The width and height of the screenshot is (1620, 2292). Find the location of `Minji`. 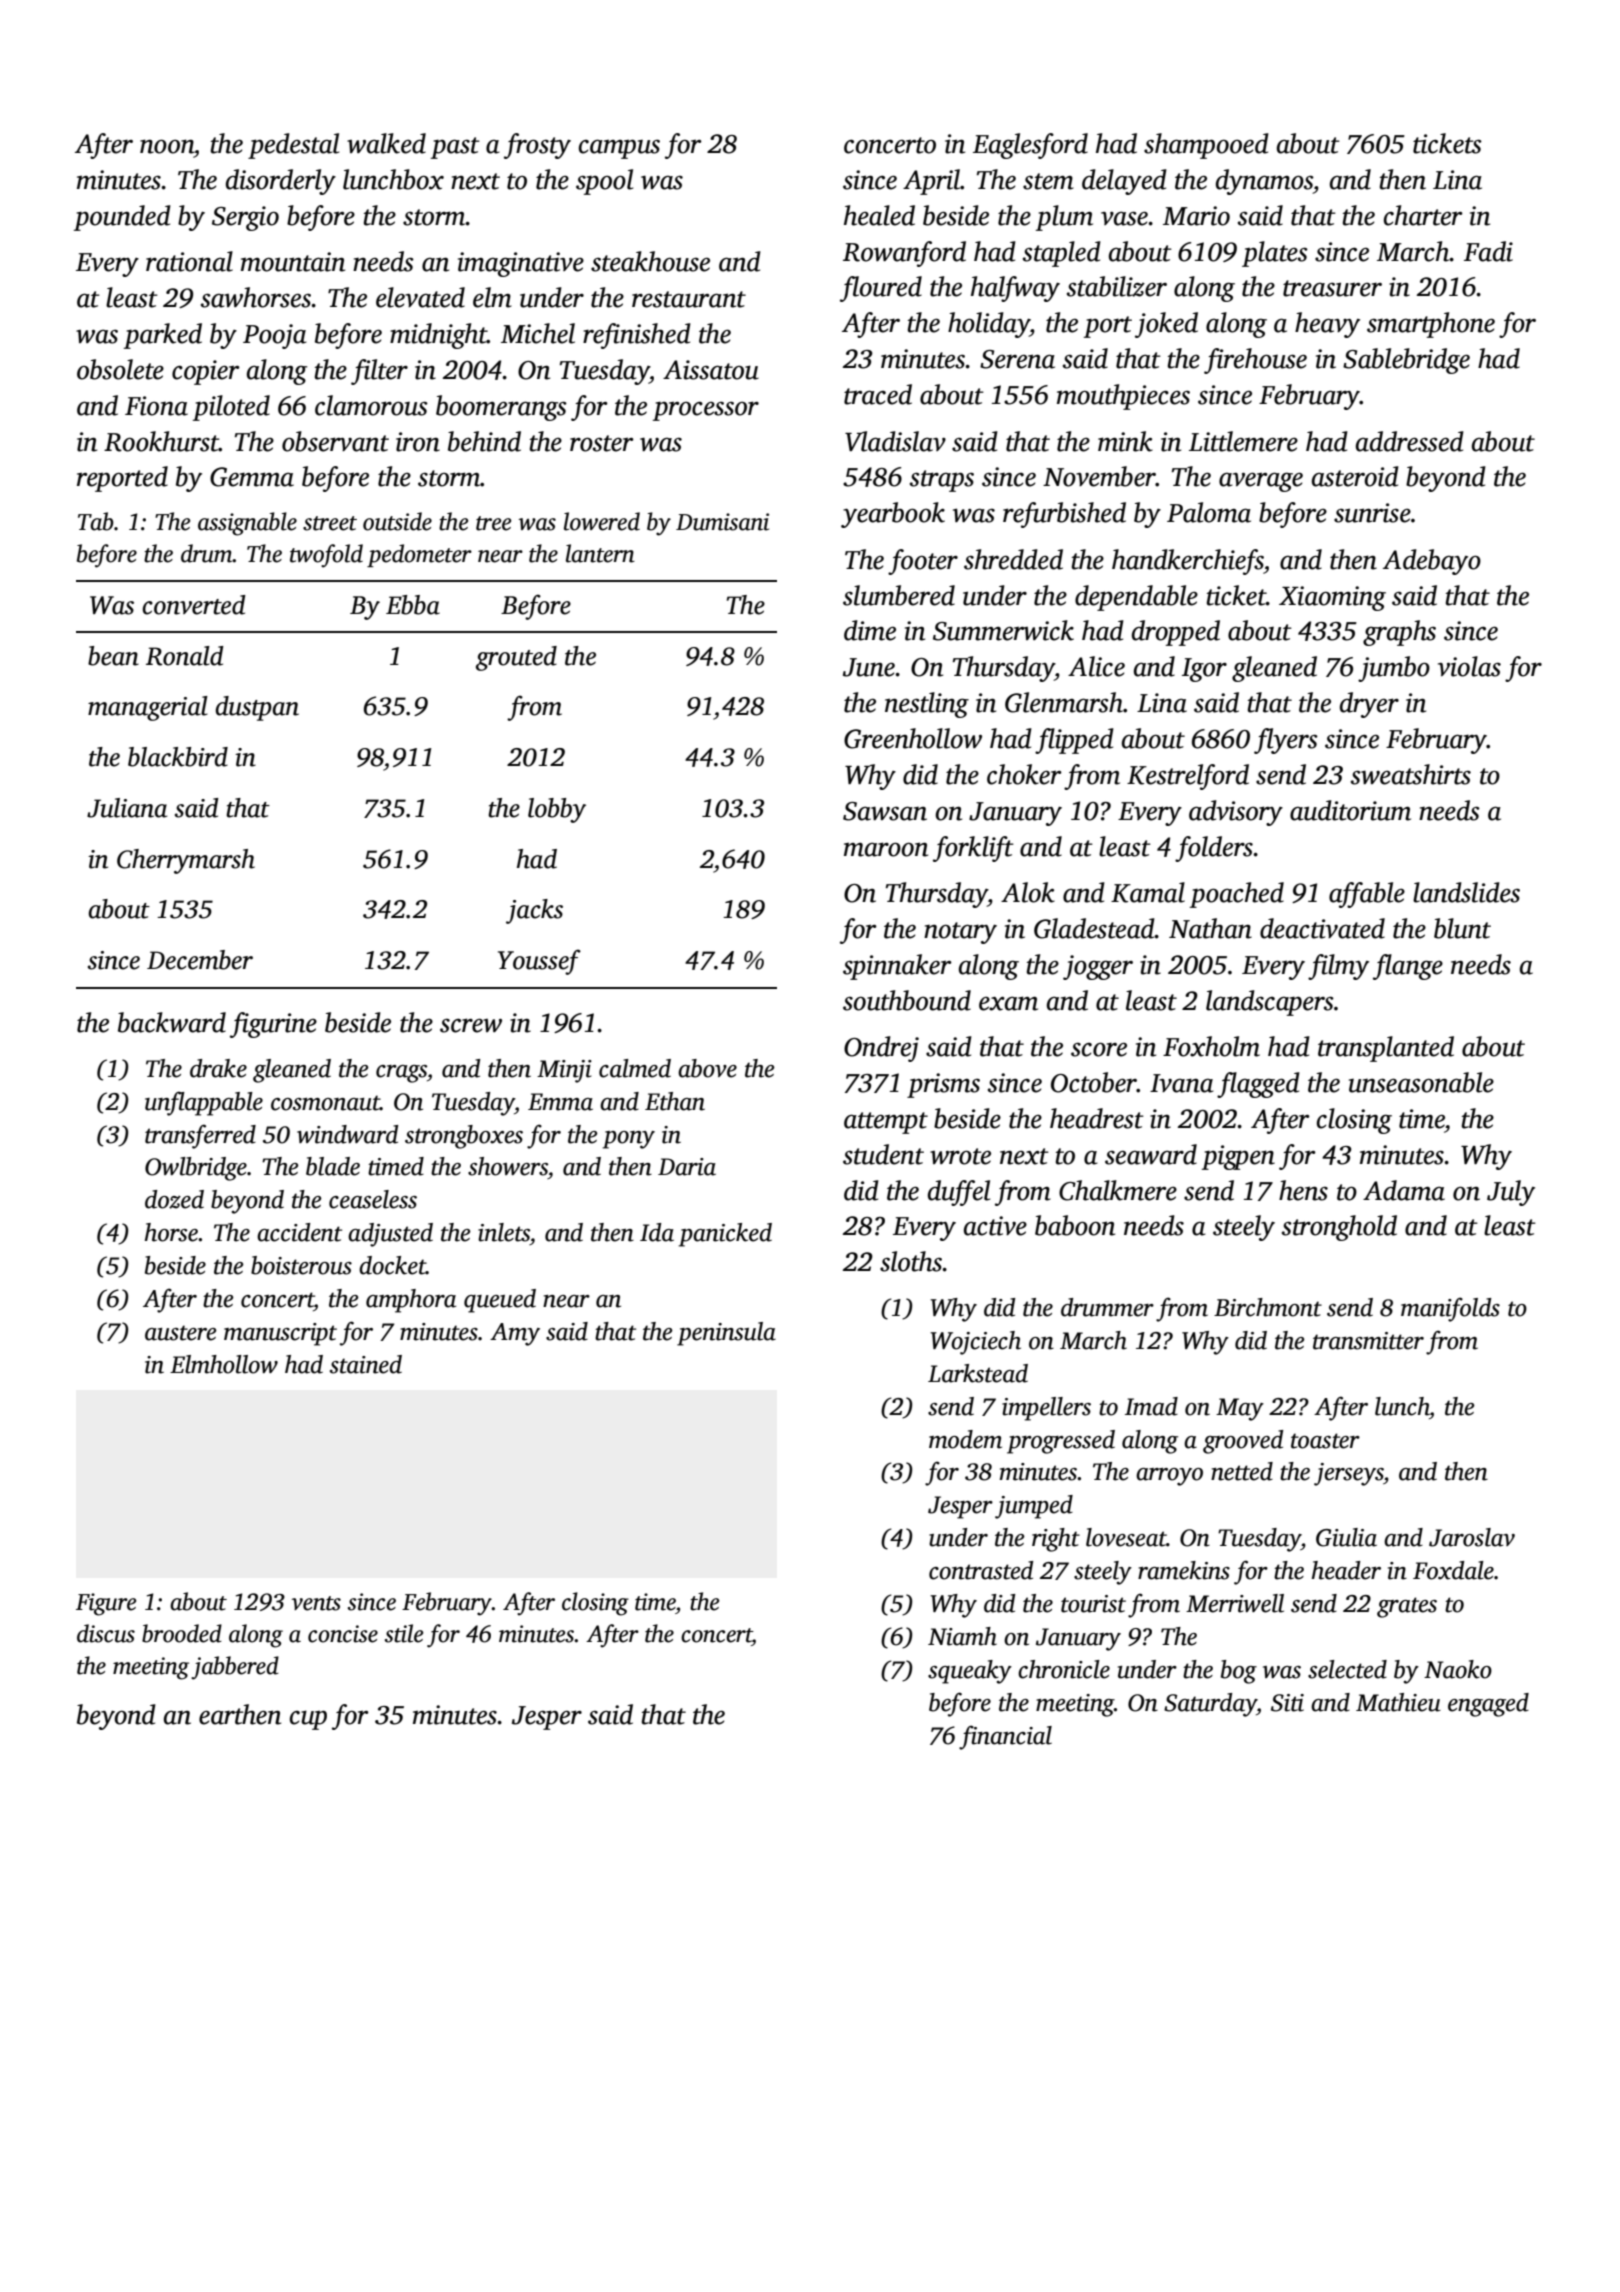

Minji is located at coordinates (564, 1071).
